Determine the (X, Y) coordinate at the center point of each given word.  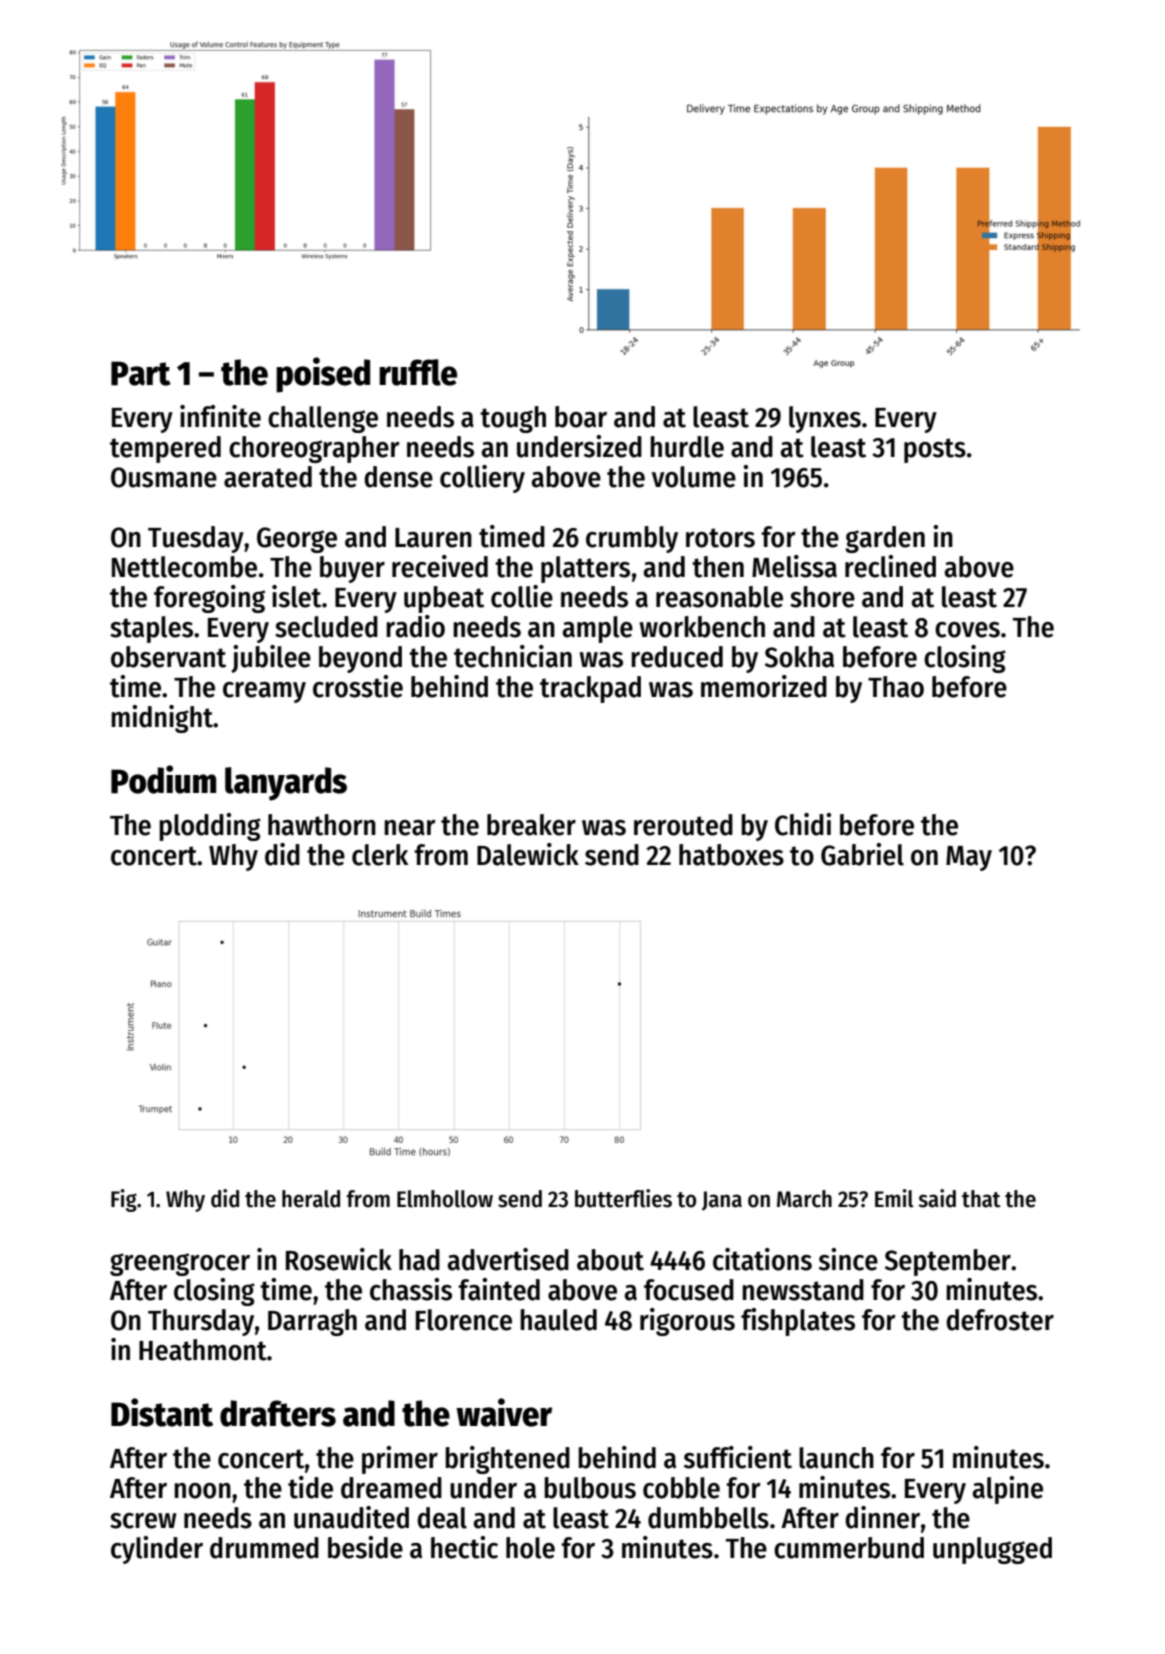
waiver (504, 1412)
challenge (323, 419)
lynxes (825, 419)
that (981, 1199)
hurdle (687, 447)
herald (311, 1199)
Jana (722, 1201)
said (937, 1198)
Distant (162, 1412)
